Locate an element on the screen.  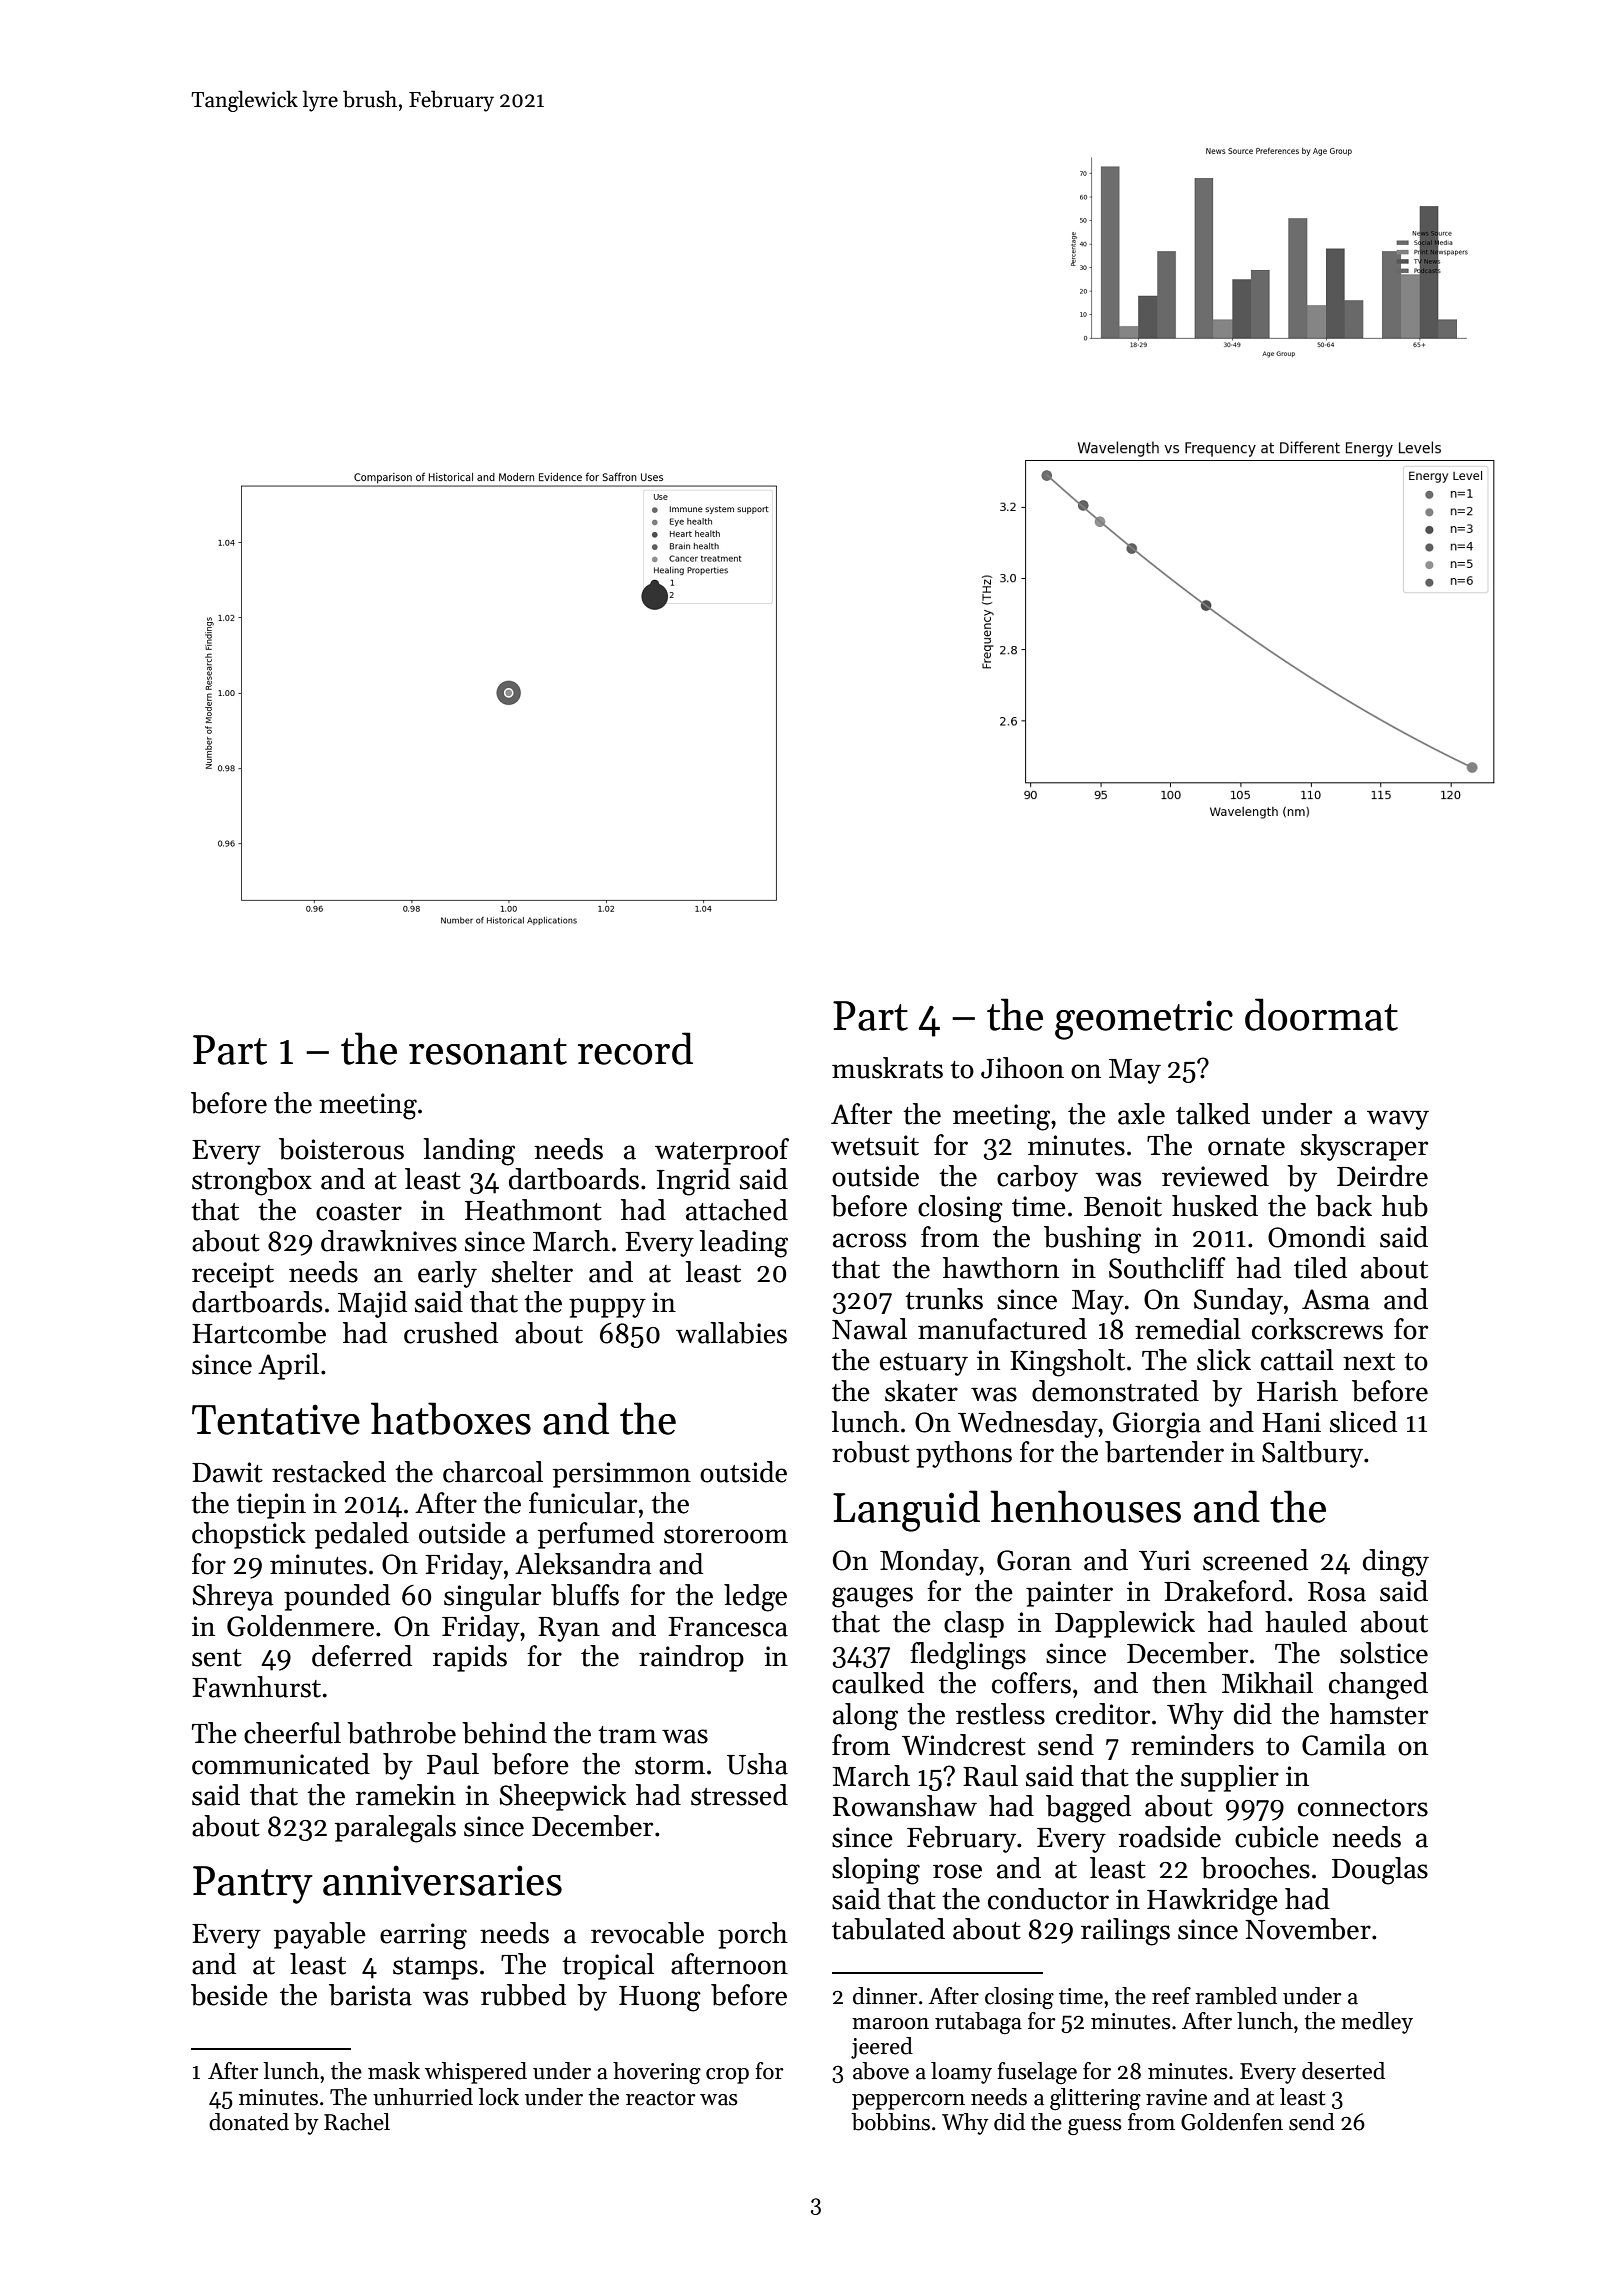
ramekin is located at coordinates (406, 1795).
